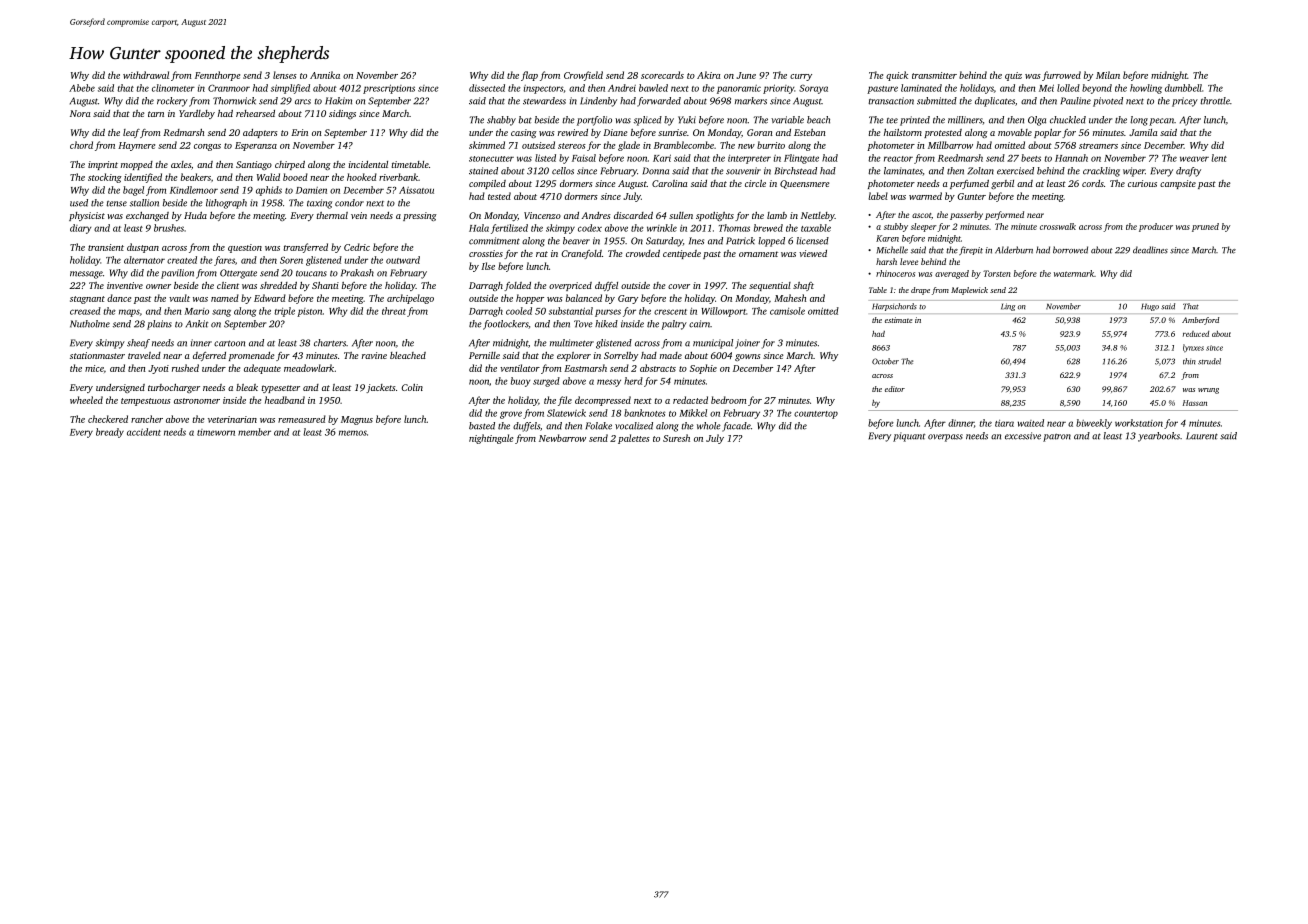 The height and width of the screenshot is (924, 1308). What do you see at coordinates (1108, 75) in the screenshot?
I see `Milan` at bounding box center [1108, 75].
